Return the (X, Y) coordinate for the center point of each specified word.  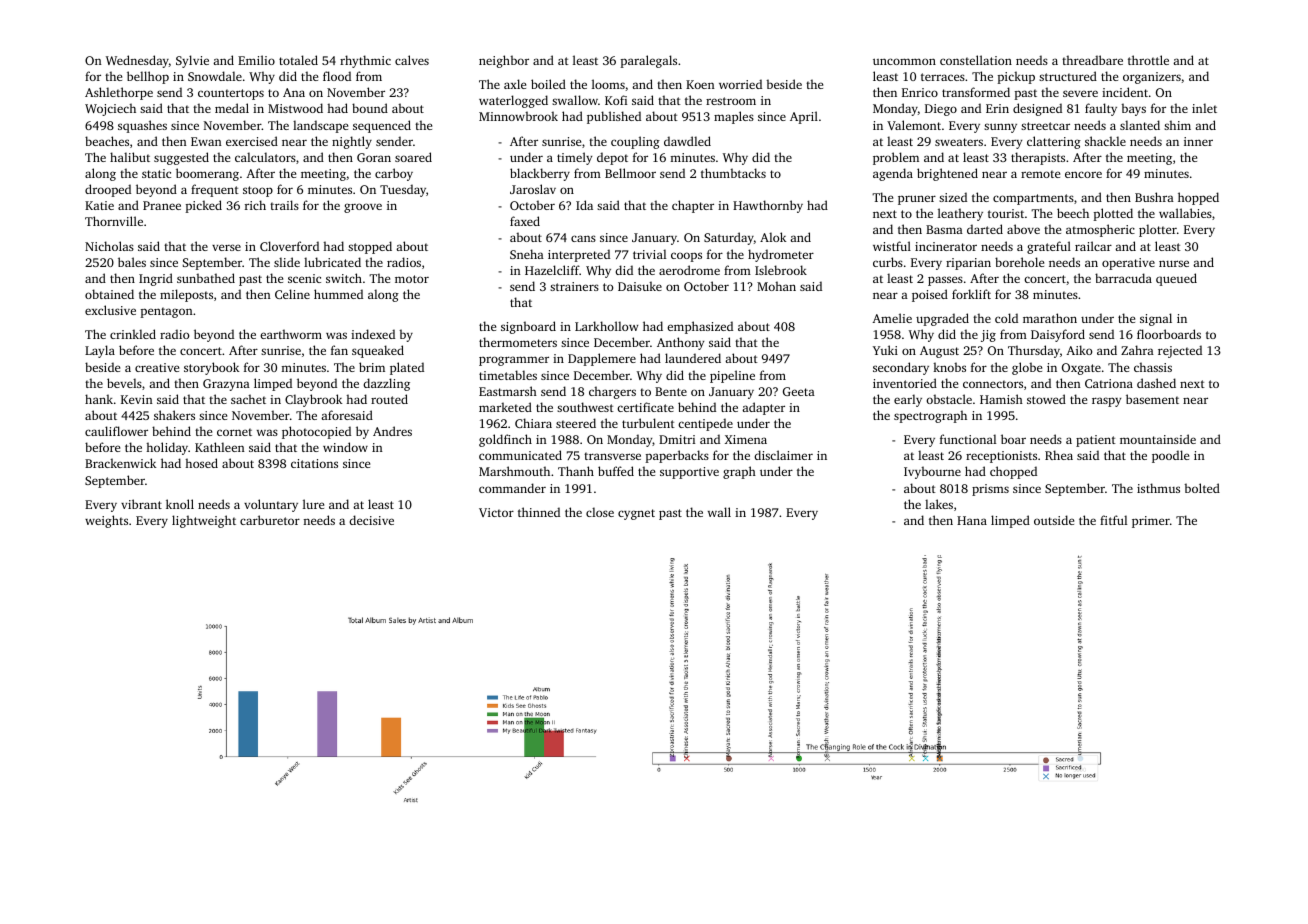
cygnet (636, 514)
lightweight (204, 521)
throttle (1148, 60)
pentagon (167, 312)
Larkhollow (606, 326)
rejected (1180, 351)
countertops (231, 94)
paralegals (649, 61)
